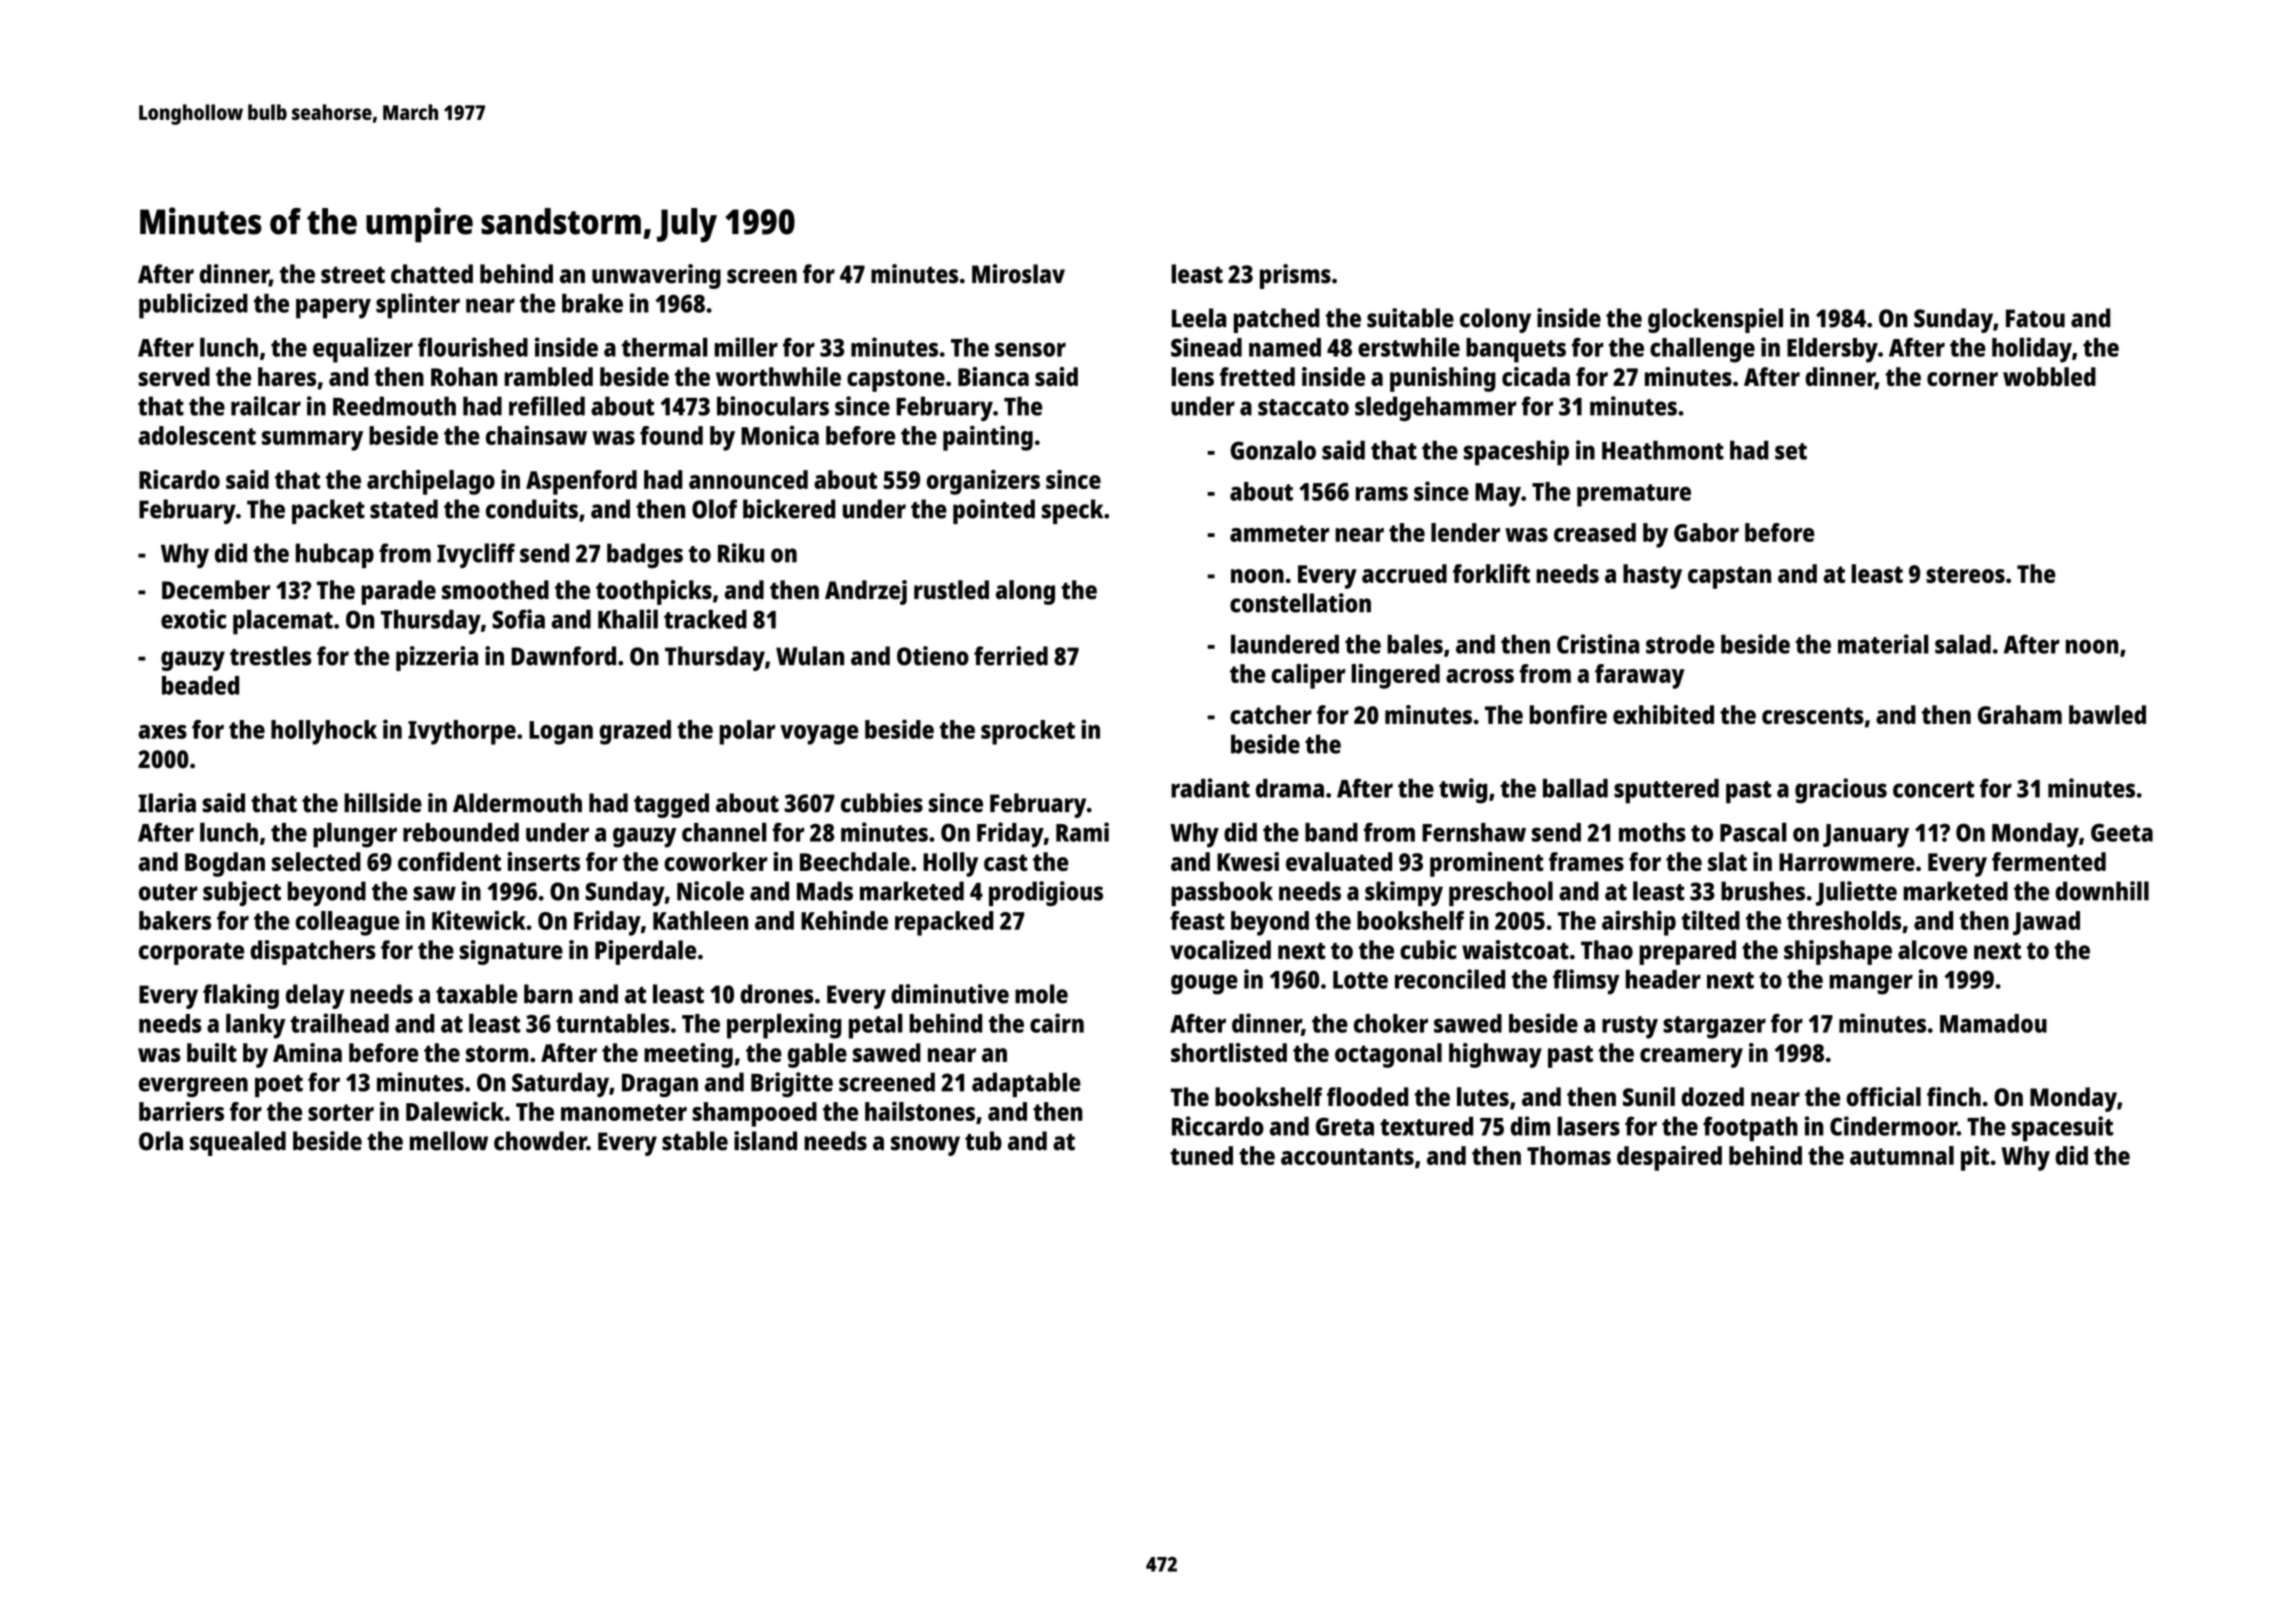 The image size is (2292, 1620). Describe the element at coordinates (1285, 347) in the page. I see `named` at that location.
